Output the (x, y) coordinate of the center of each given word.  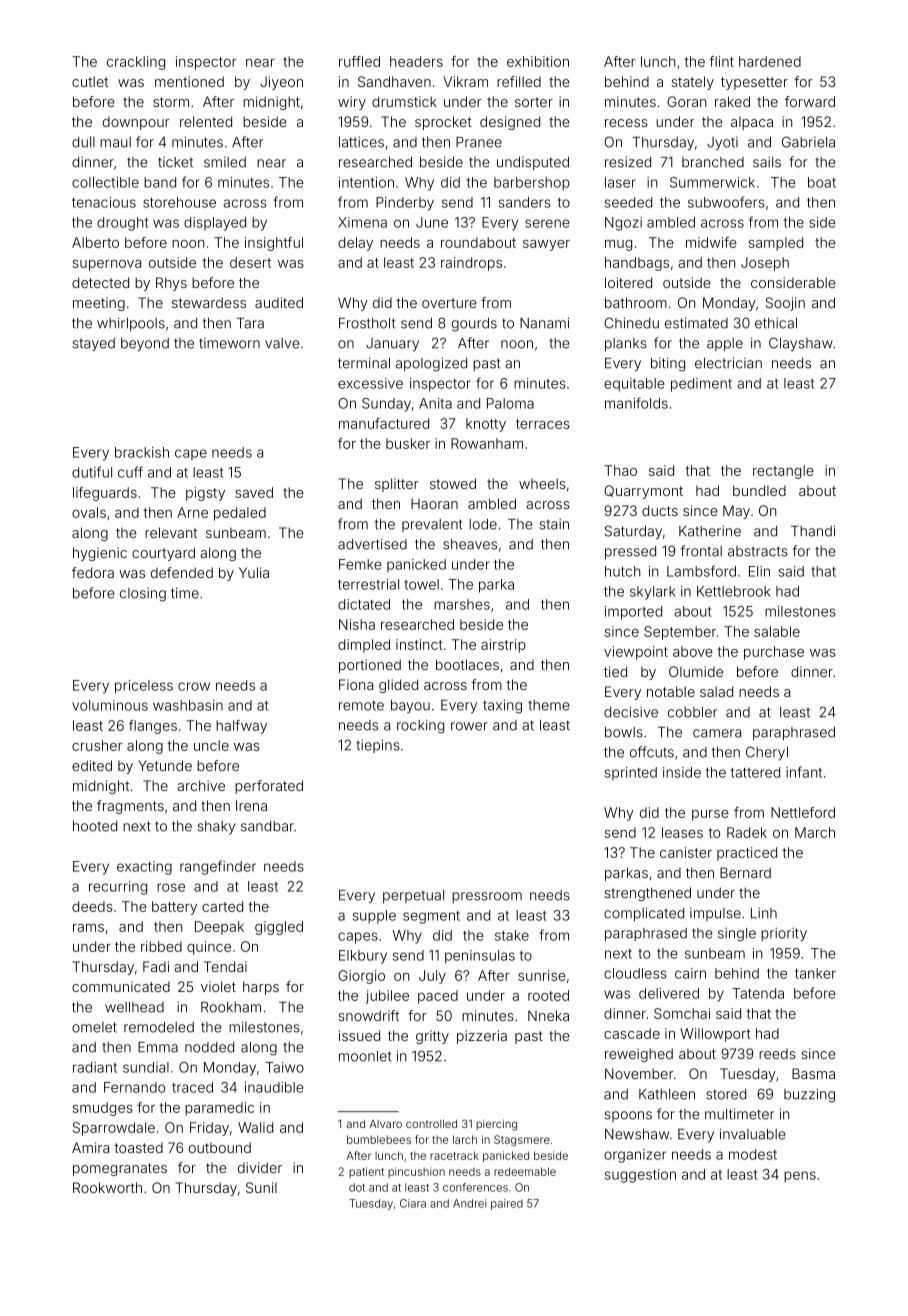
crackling (136, 63)
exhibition (538, 61)
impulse (715, 914)
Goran (686, 101)
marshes (462, 604)
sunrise (542, 975)
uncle (211, 745)
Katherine (710, 531)
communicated (121, 986)
